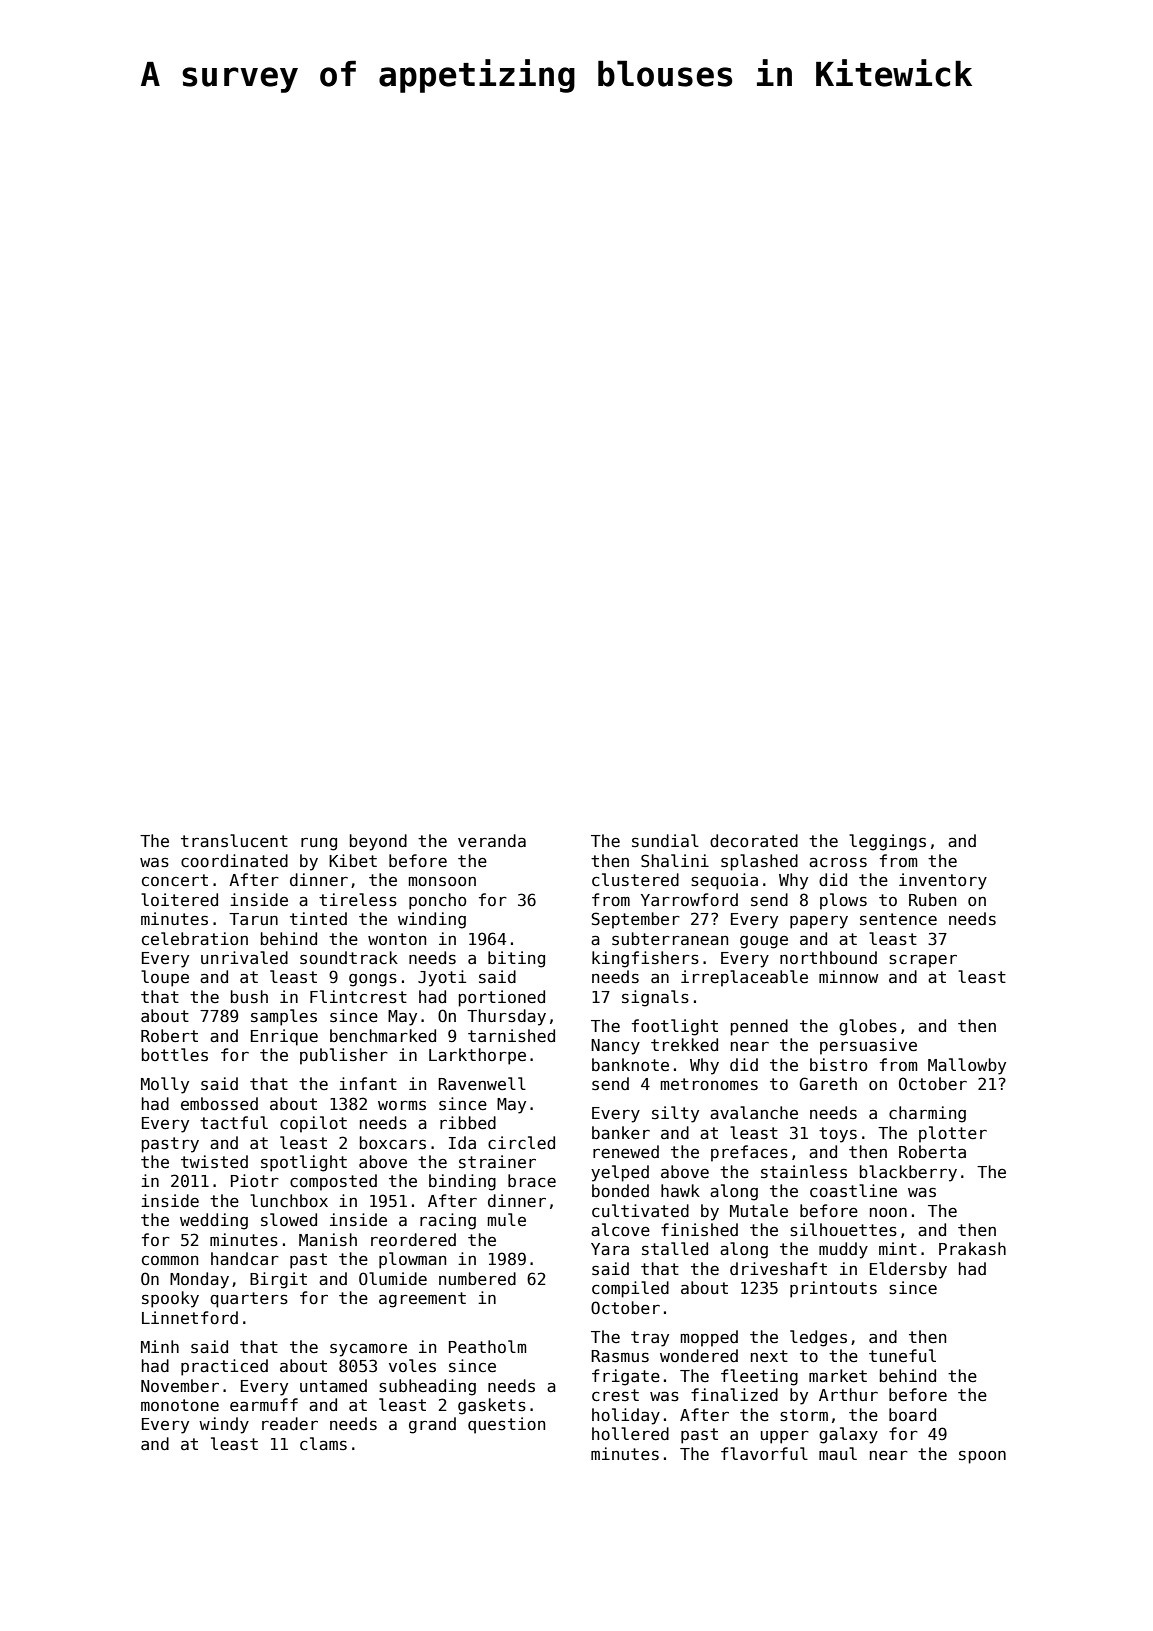 This page has width=1153, height=1631. What do you see at coordinates (224, 1425) in the page?
I see `windy` at bounding box center [224, 1425].
